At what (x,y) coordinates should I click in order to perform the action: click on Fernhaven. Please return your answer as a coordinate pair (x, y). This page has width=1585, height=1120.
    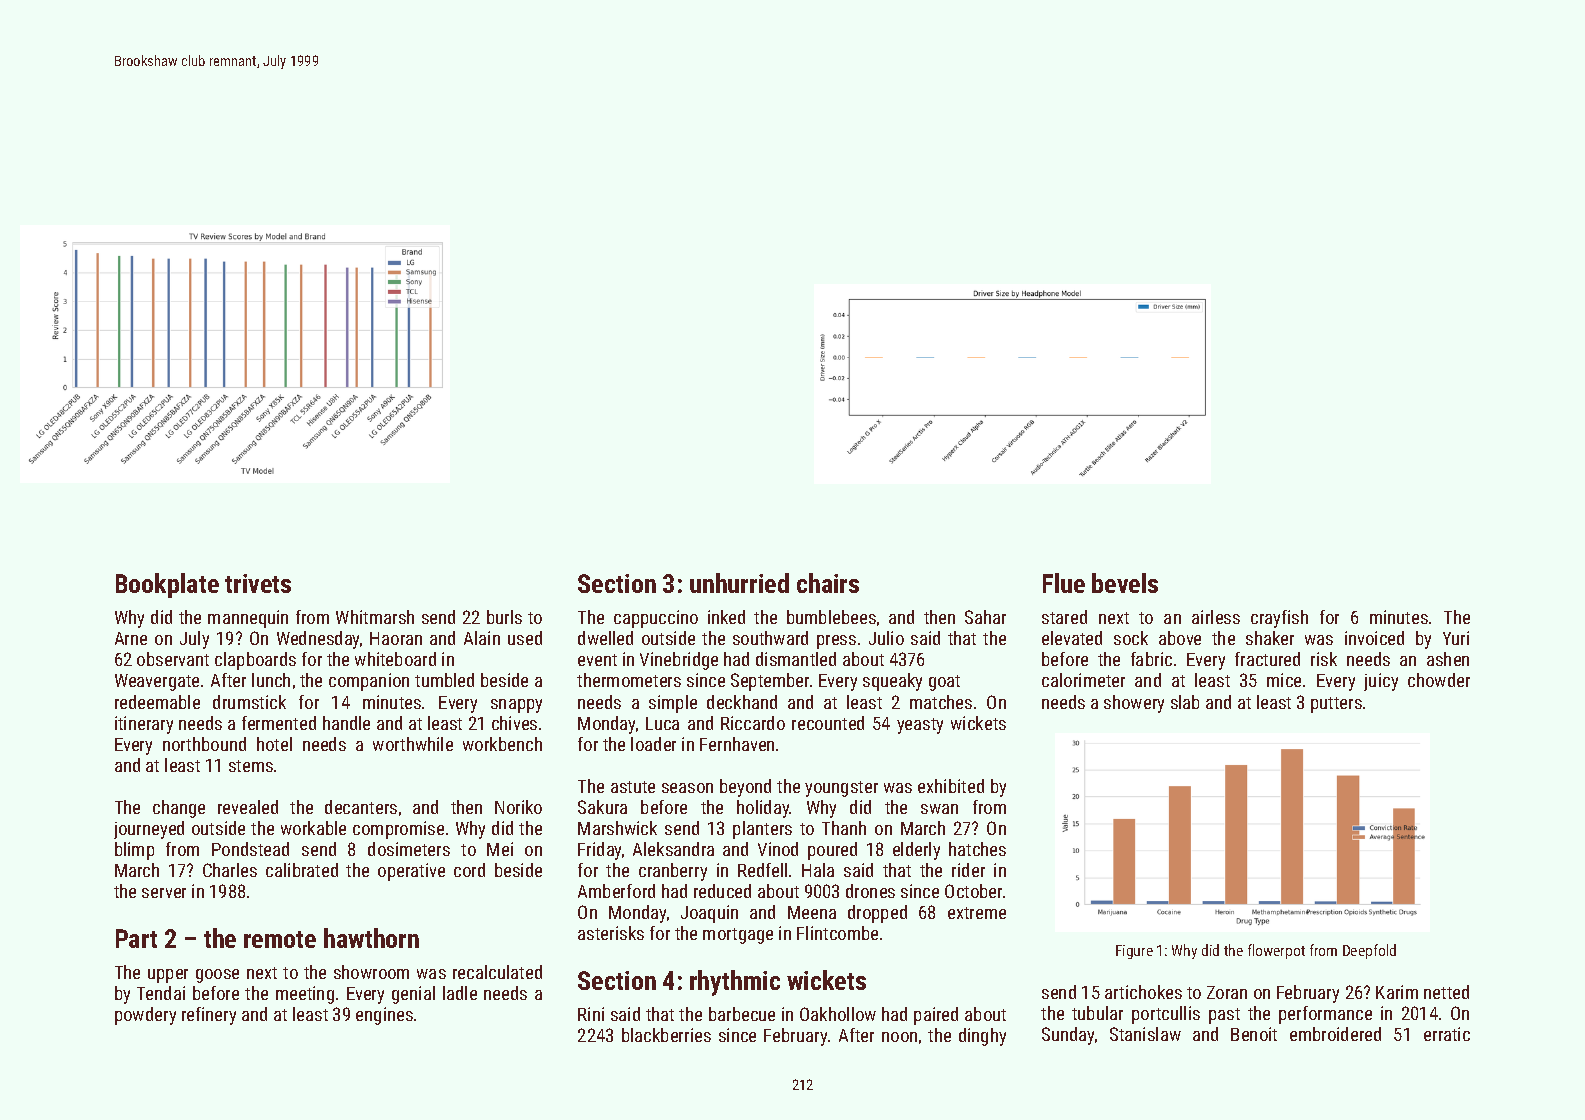
    Looking at the image, I should click on (737, 744).
